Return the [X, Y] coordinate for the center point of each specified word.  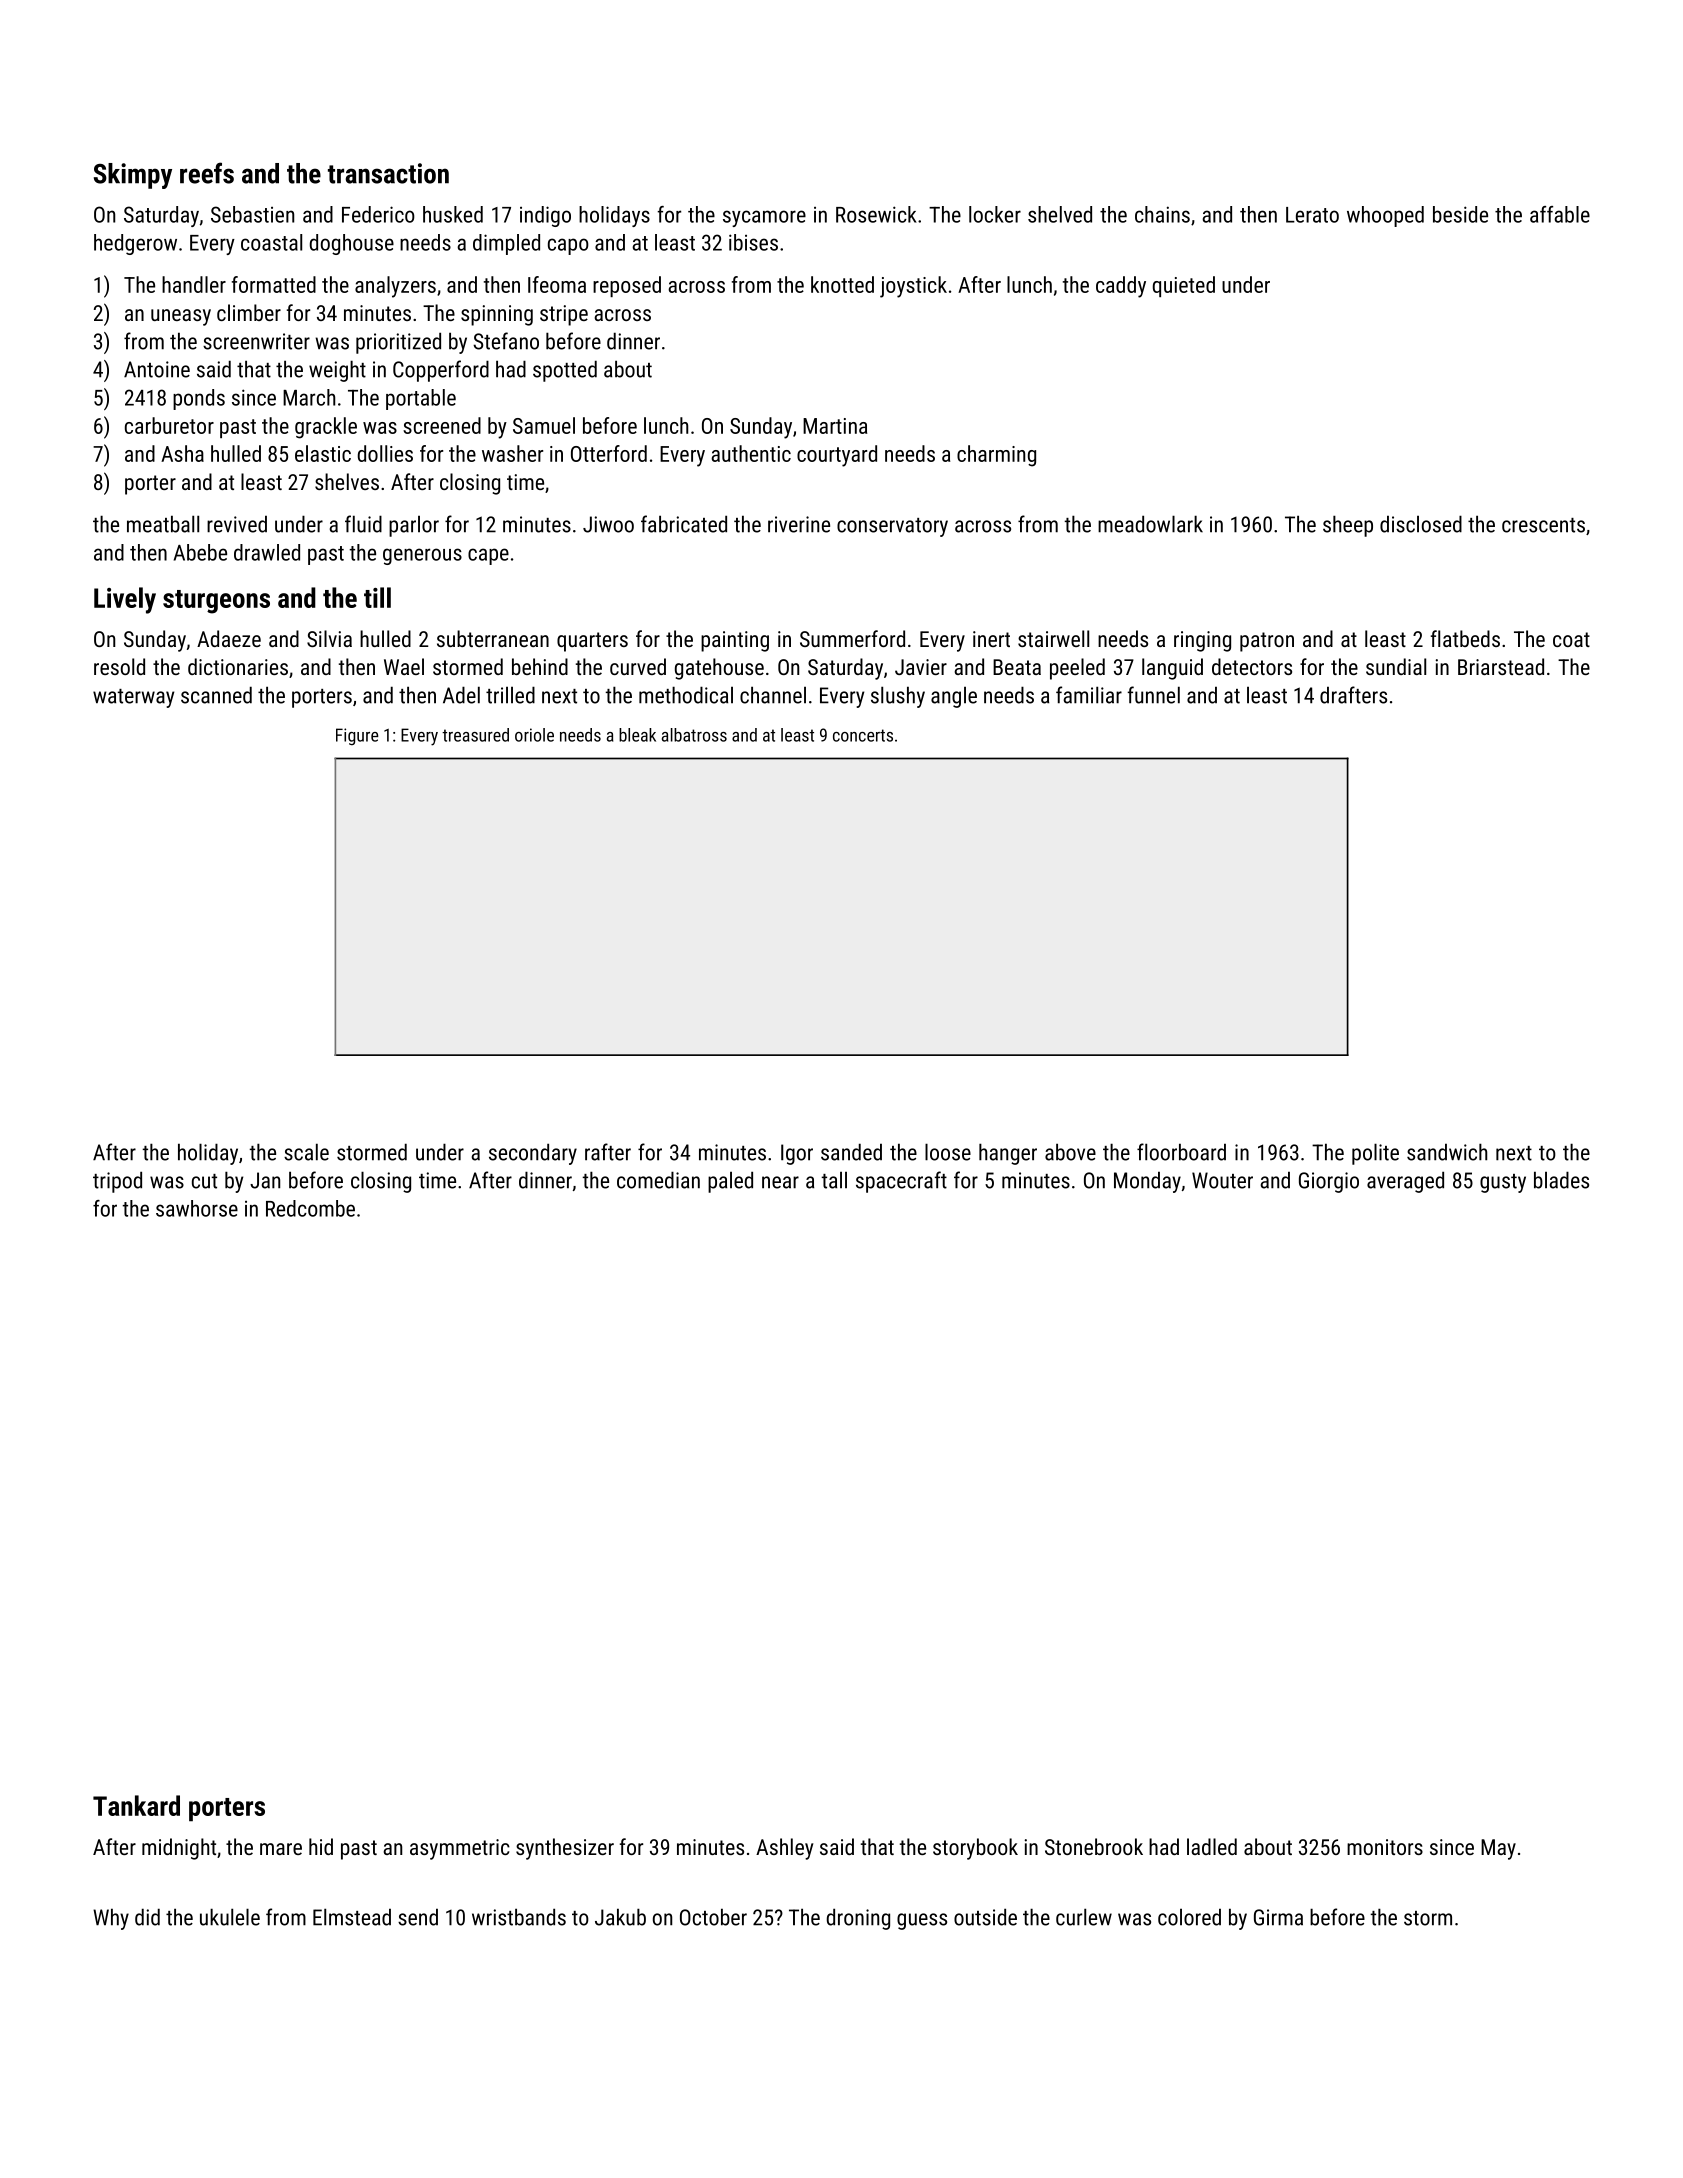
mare [281, 1849]
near [780, 1182]
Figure [357, 736]
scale [306, 1152]
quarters [592, 642]
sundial [1396, 666]
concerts [863, 735]
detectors [1252, 666]
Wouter [1222, 1180]
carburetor [169, 425]
